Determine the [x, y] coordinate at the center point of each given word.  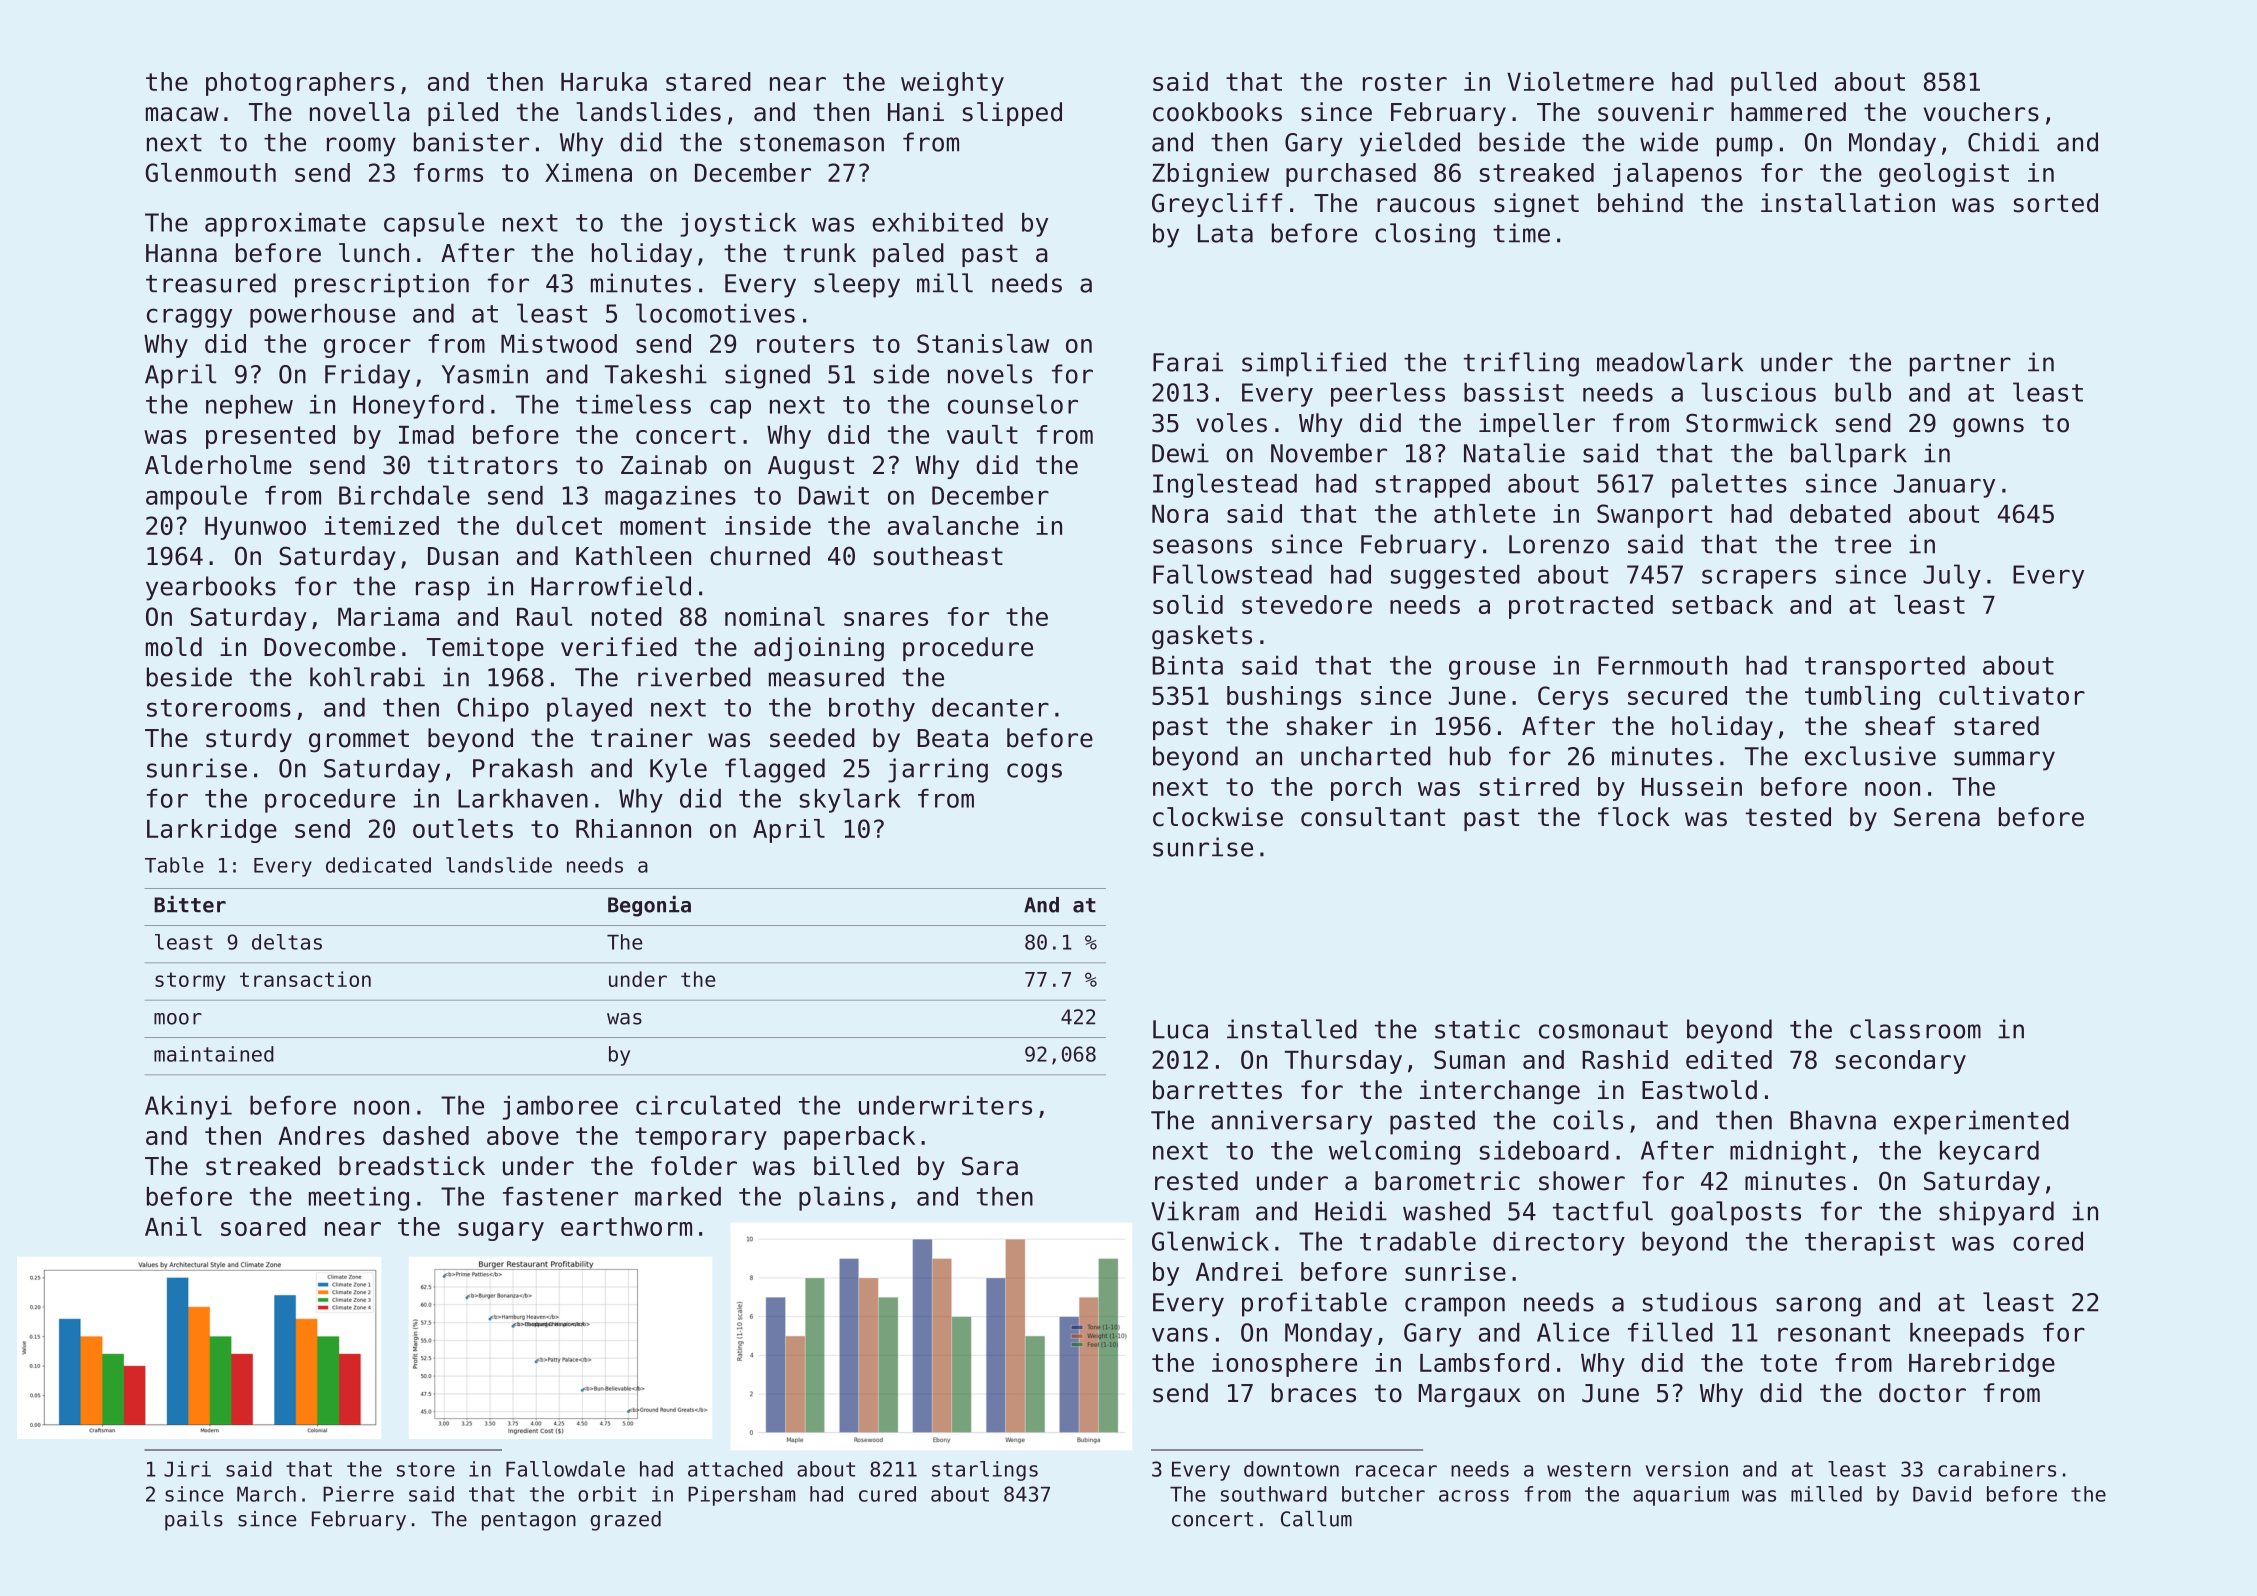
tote [1788, 1363]
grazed [625, 1521]
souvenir [1656, 112]
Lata [1225, 233]
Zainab [664, 465]
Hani [916, 112]
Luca [1180, 1029]
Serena [1937, 817]
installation [1848, 203]
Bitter [190, 904]
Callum [1316, 1519]
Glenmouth [210, 172]
